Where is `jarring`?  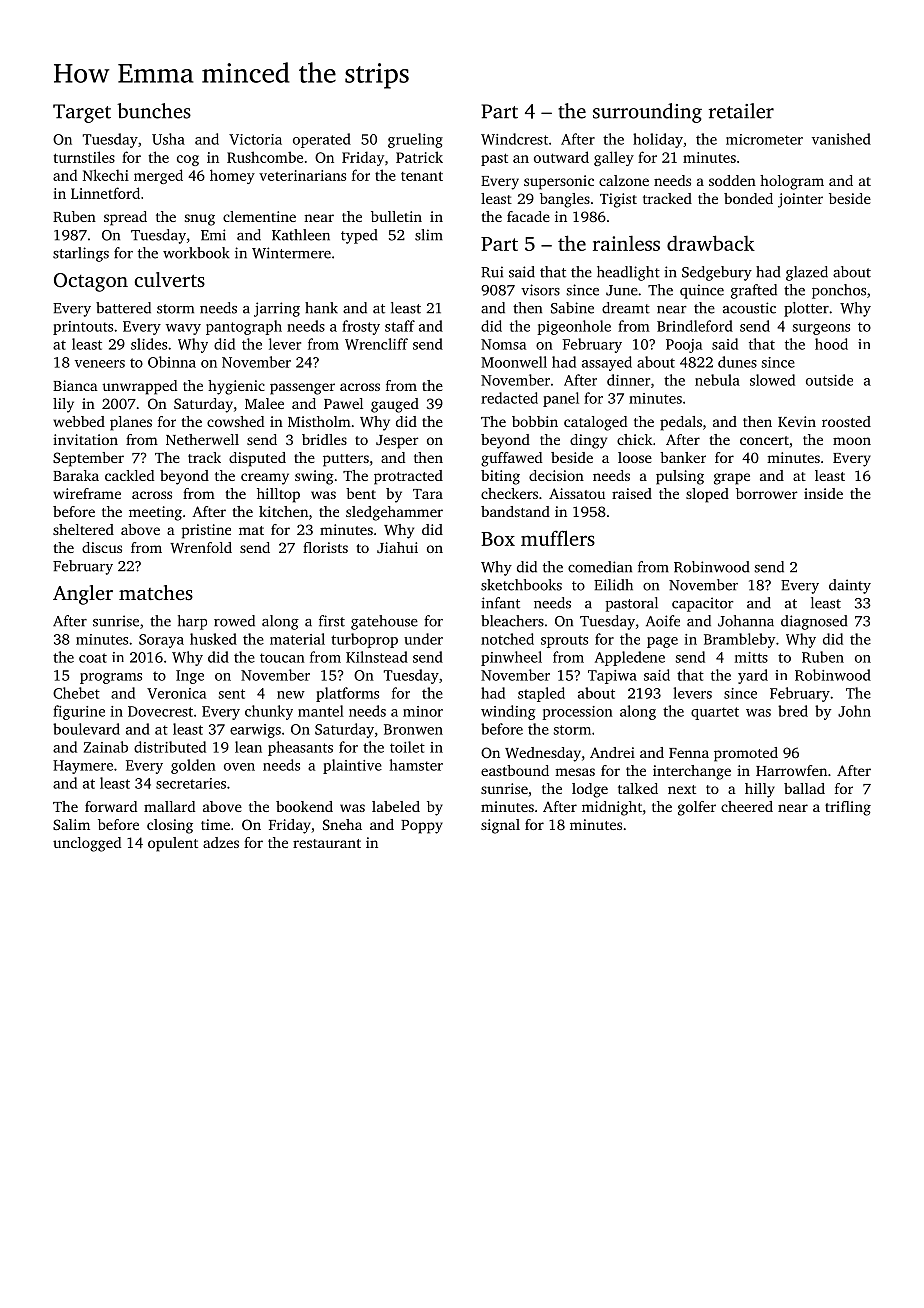 jarring is located at coordinates (277, 309).
